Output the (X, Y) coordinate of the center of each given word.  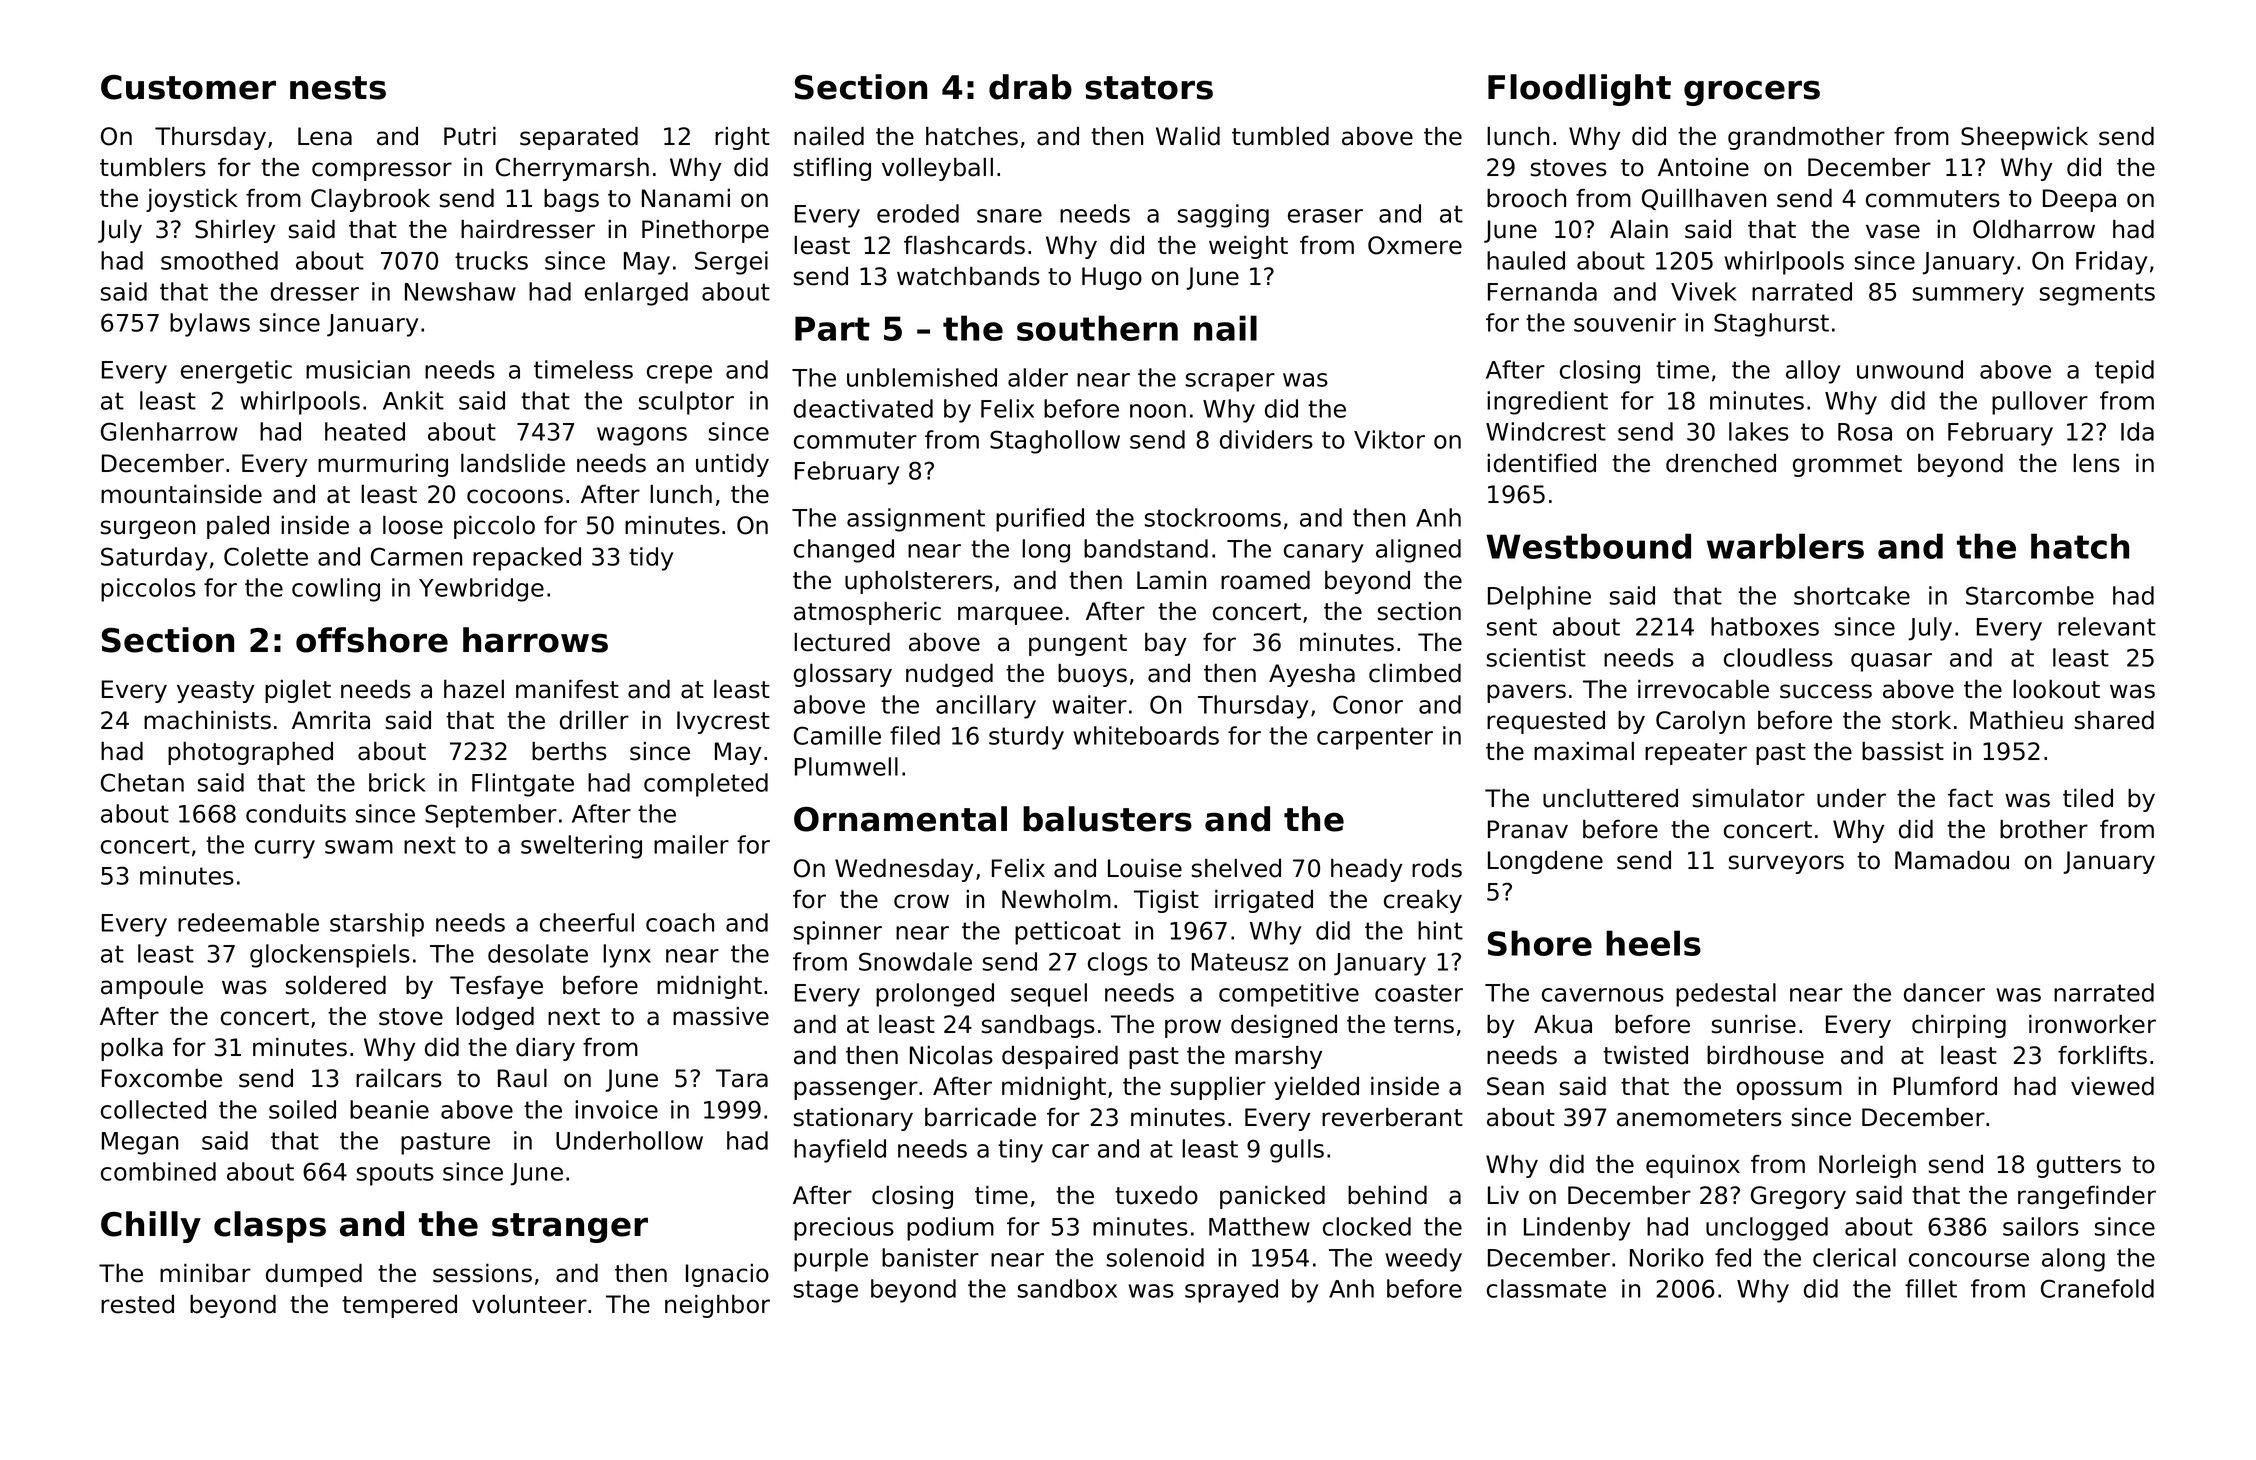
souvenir (1625, 322)
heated (365, 431)
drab (1030, 87)
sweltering (581, 847)
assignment (916, 520)
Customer (188, 87)
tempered (399, 1306)
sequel (1049, 995)
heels (1653, 943)
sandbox (1067, 1288)
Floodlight (1579, 90)
